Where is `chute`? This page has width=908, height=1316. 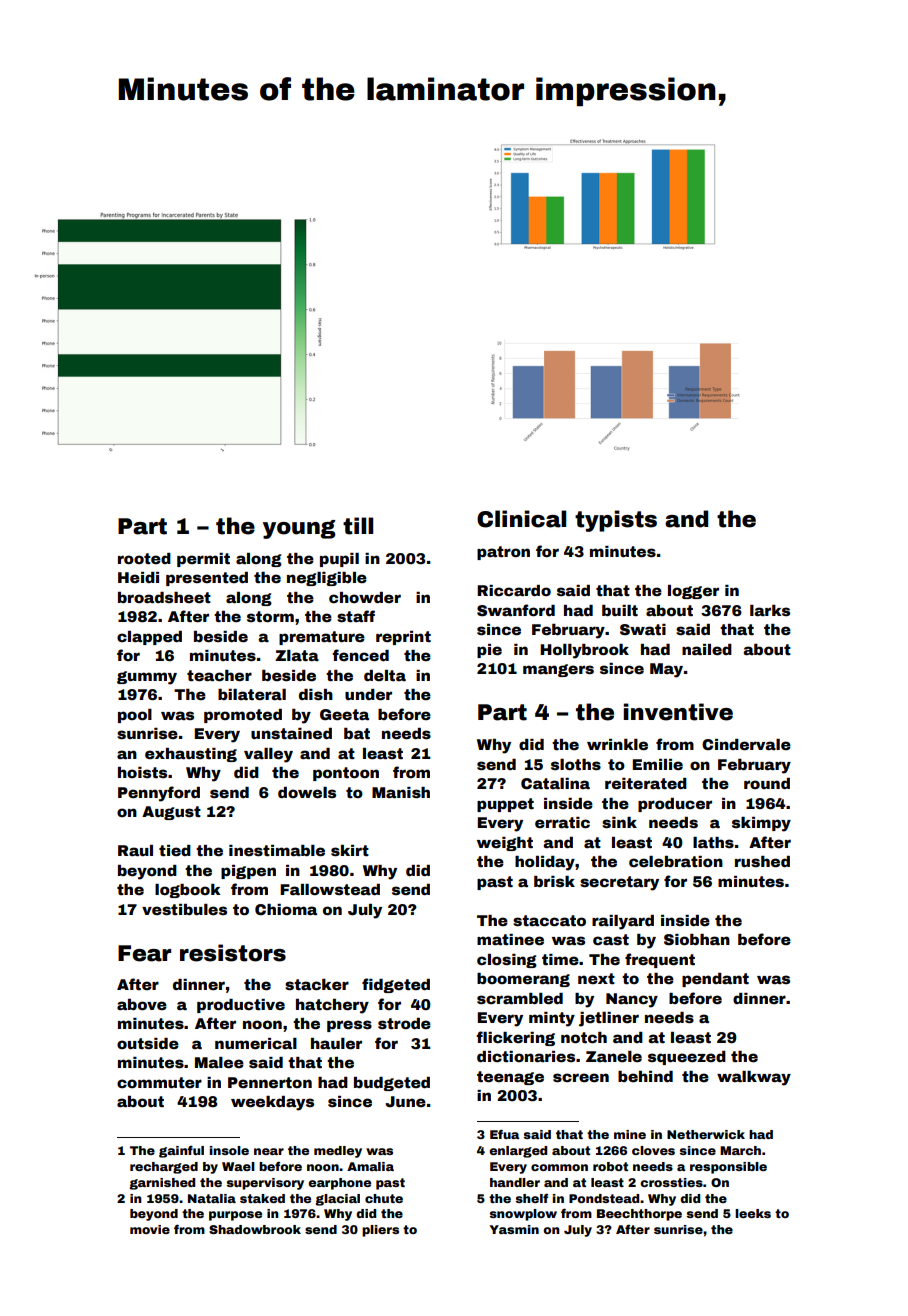
chute is located at coordinates (384, 1198).
